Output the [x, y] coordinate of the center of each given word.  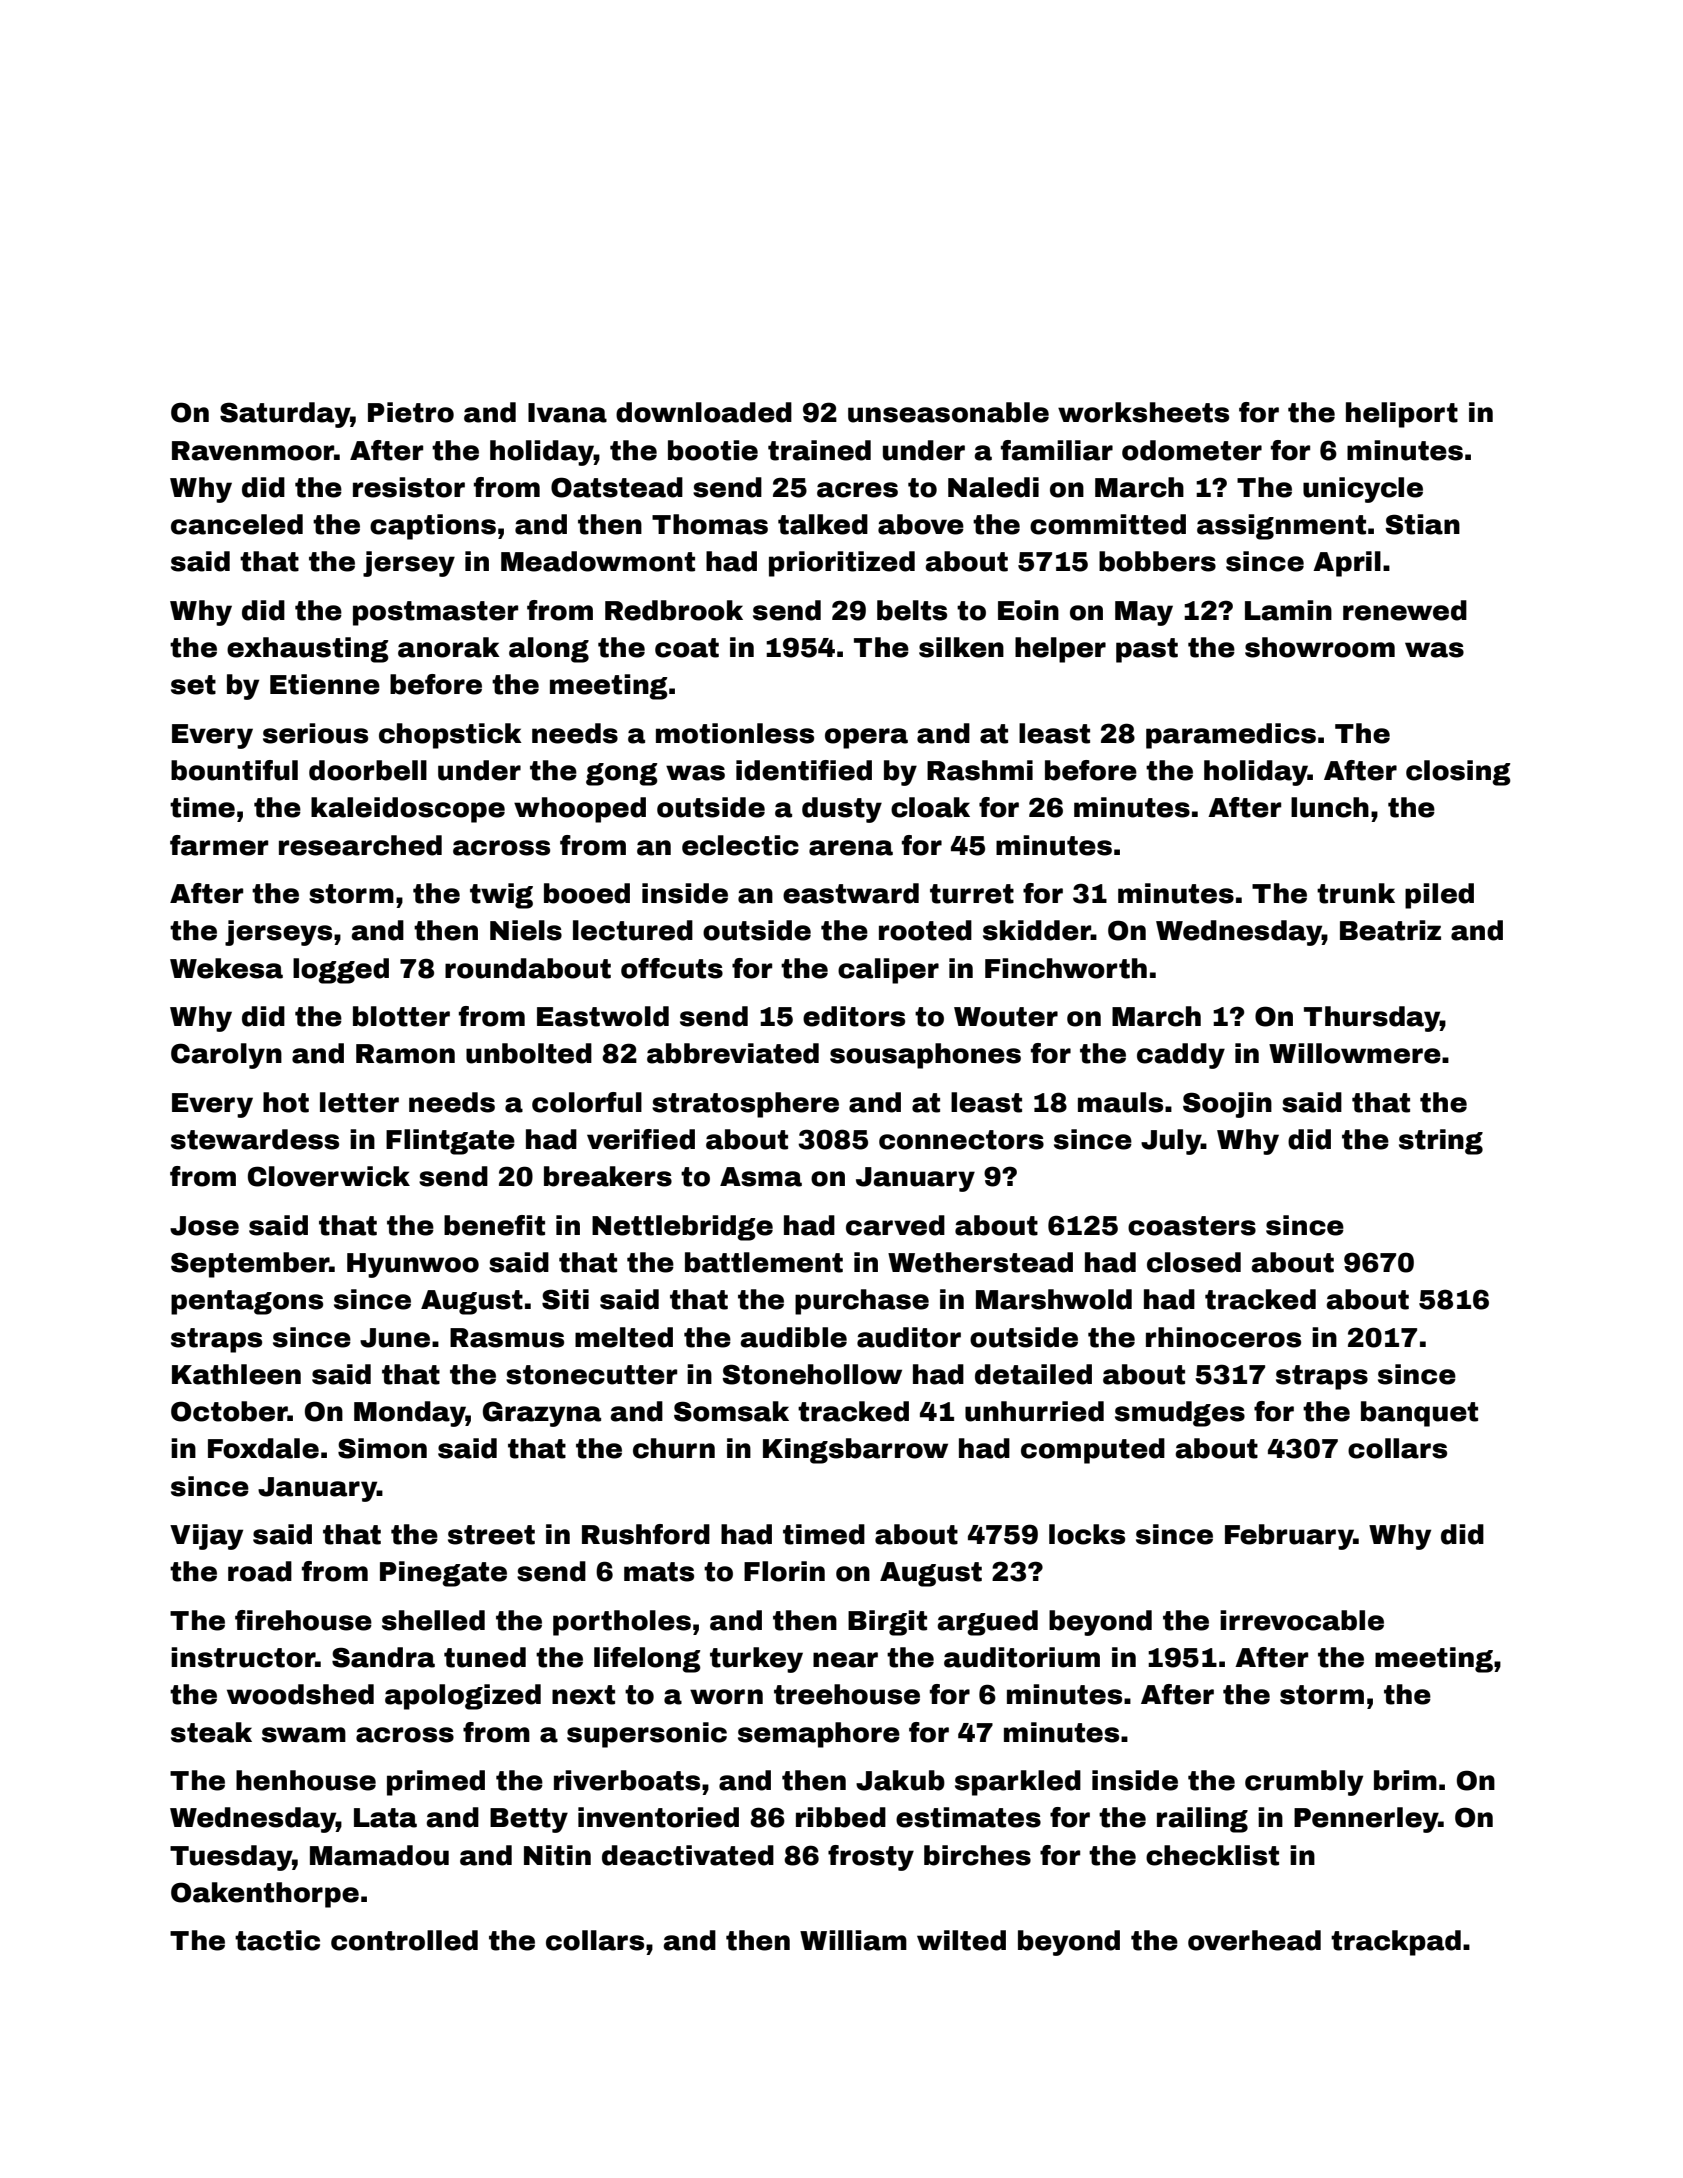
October [229, 1411]
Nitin [557, 1855]
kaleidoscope [408, 810]
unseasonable [948, 412]
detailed [1033, 1374]
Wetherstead [980, 1262]
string [1441, 1142]
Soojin [1227, 1105]
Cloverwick [329, 1176]
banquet [1419, 1414]
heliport [1402, 415]
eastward [851, 893]
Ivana [567, 413]
